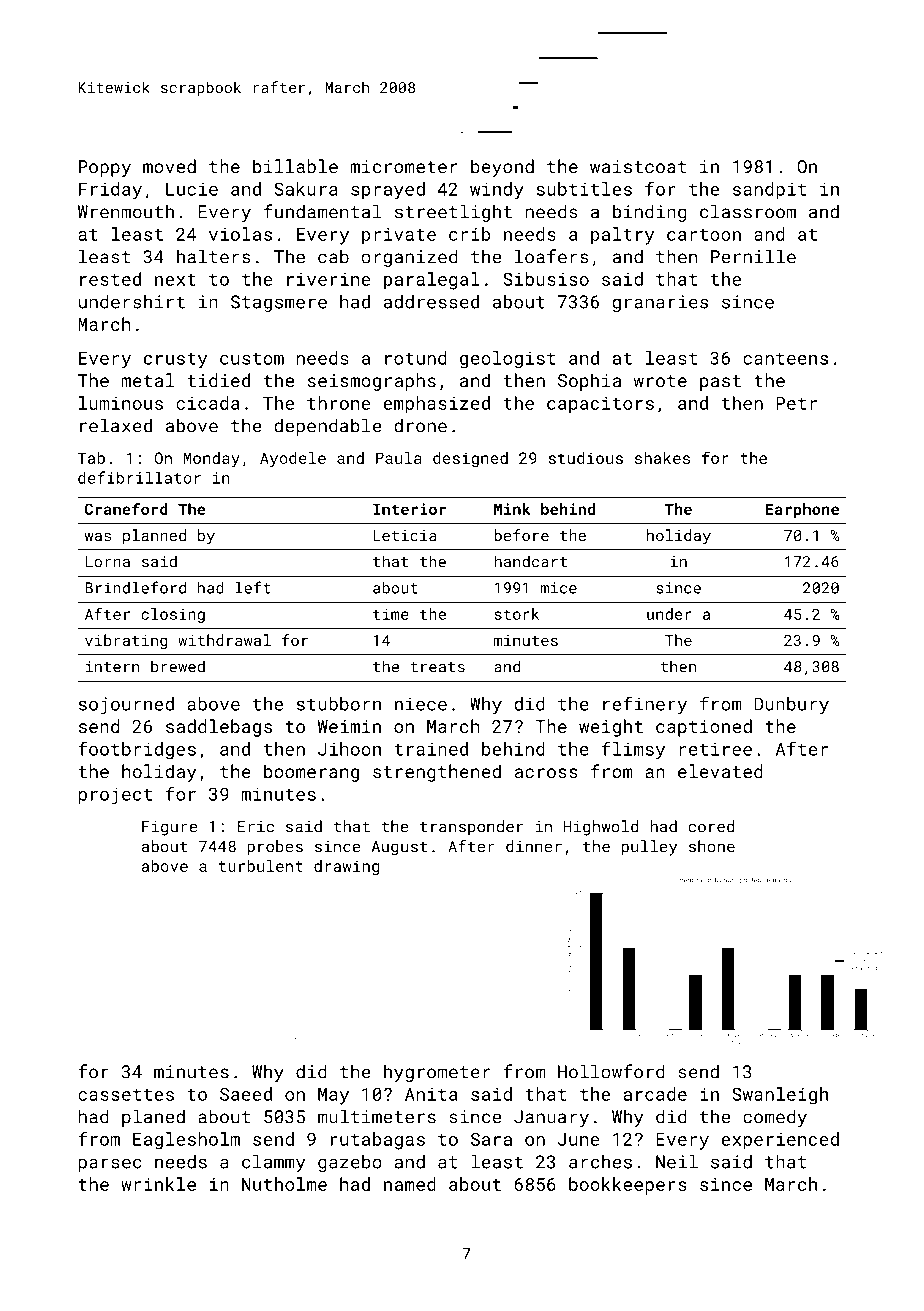  Describe the element at coordinates (712, 846) in the screenshot. I see `shone` at that location.
